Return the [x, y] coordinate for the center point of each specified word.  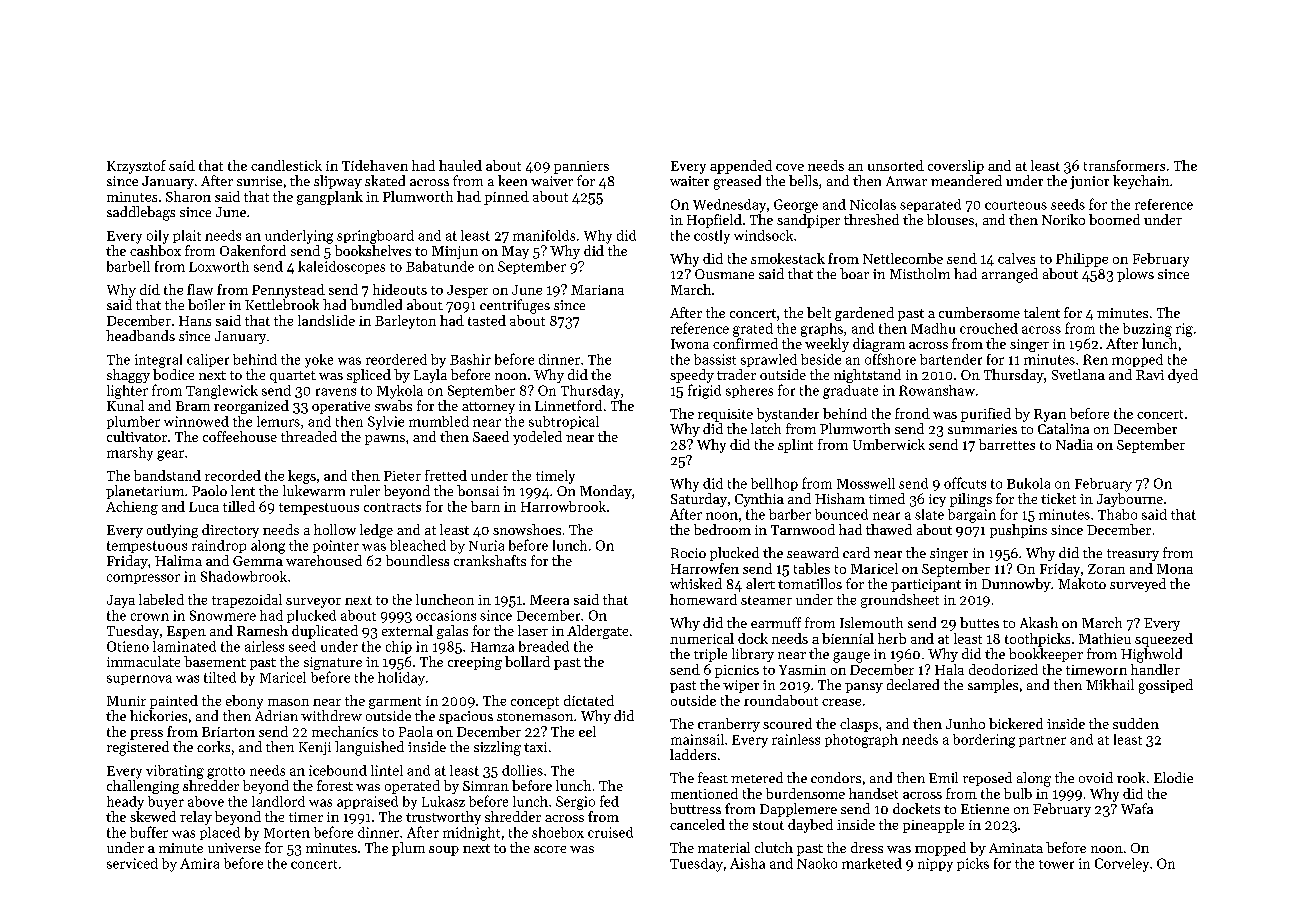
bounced [841, 514]
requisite [725, 415]
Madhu [933, 328]
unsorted [896, 165]
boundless [417, 560]
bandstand [167, 475]
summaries [982, 429]
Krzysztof [136, 167]
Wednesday [729, 206]
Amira [199, 863]
